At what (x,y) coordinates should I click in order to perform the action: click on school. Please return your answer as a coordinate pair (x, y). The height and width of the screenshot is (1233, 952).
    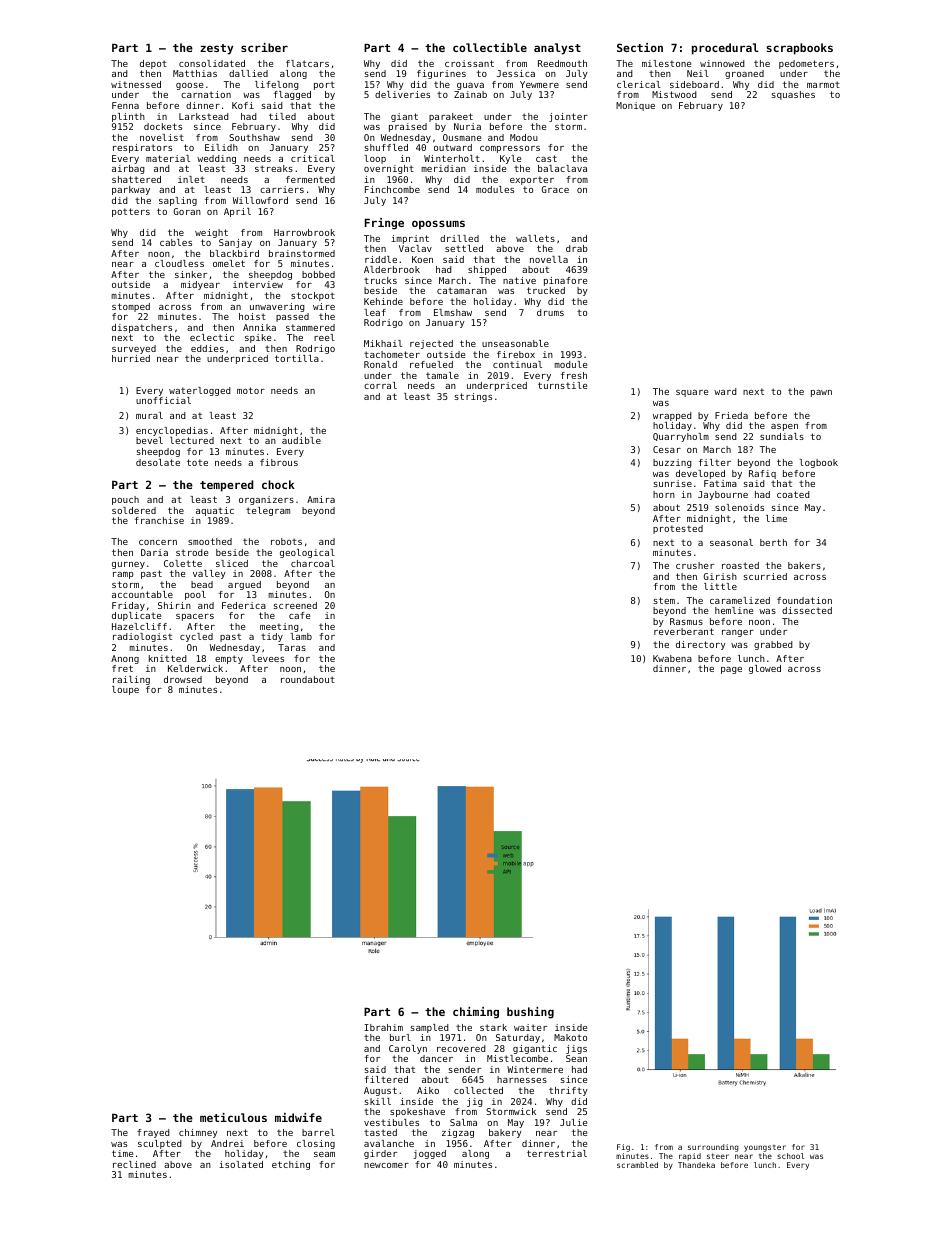
    Looking at the image, I should click on (790, 1156).
